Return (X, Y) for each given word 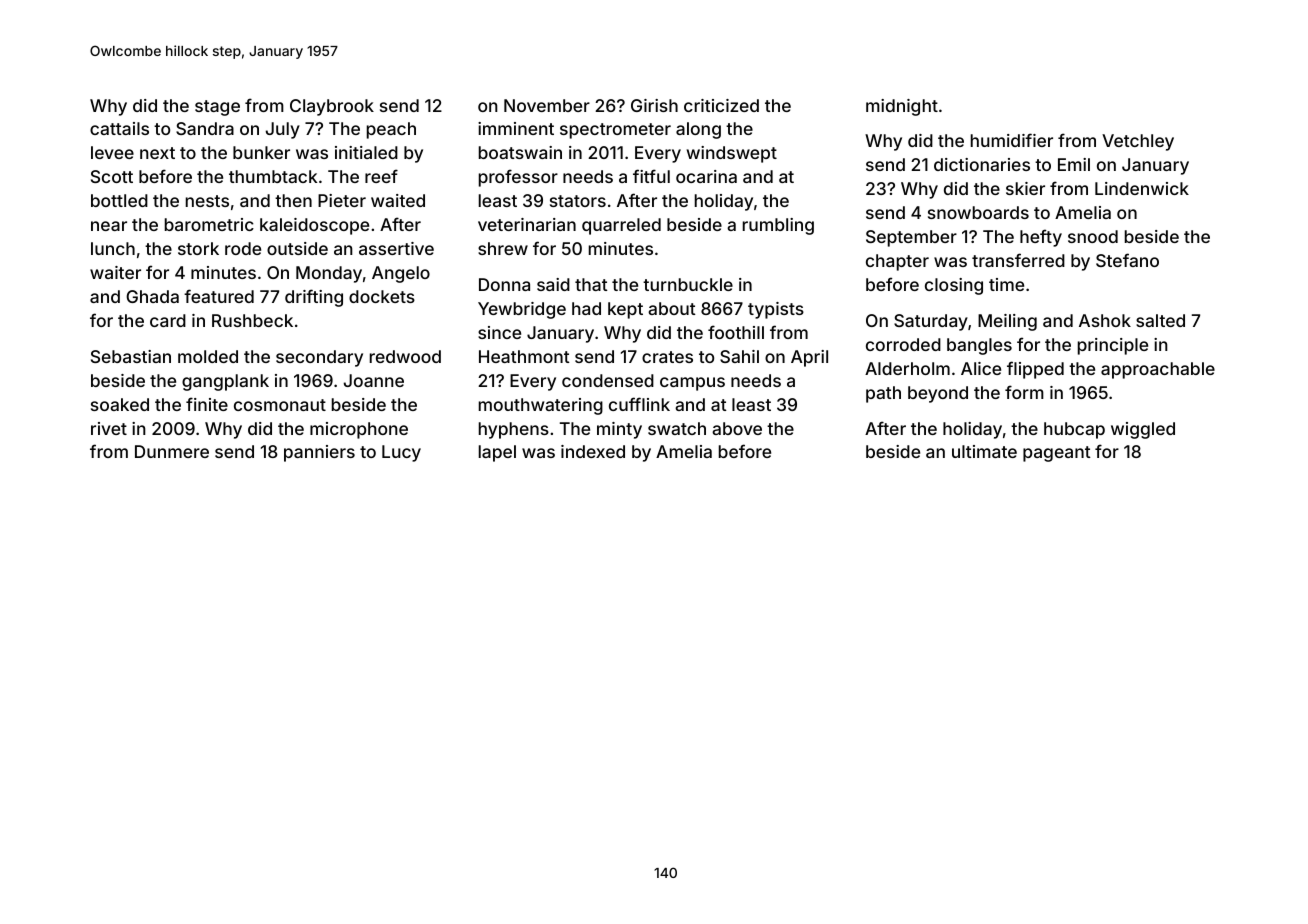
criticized (721, 105)
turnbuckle (688, 284)
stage (217, 108)
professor (518, 178)
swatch (677, 428)
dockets (382, 296)
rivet (109, 428)
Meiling (1007, 322)
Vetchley (1138, 142)
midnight (902, 107)
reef (381, 176)
